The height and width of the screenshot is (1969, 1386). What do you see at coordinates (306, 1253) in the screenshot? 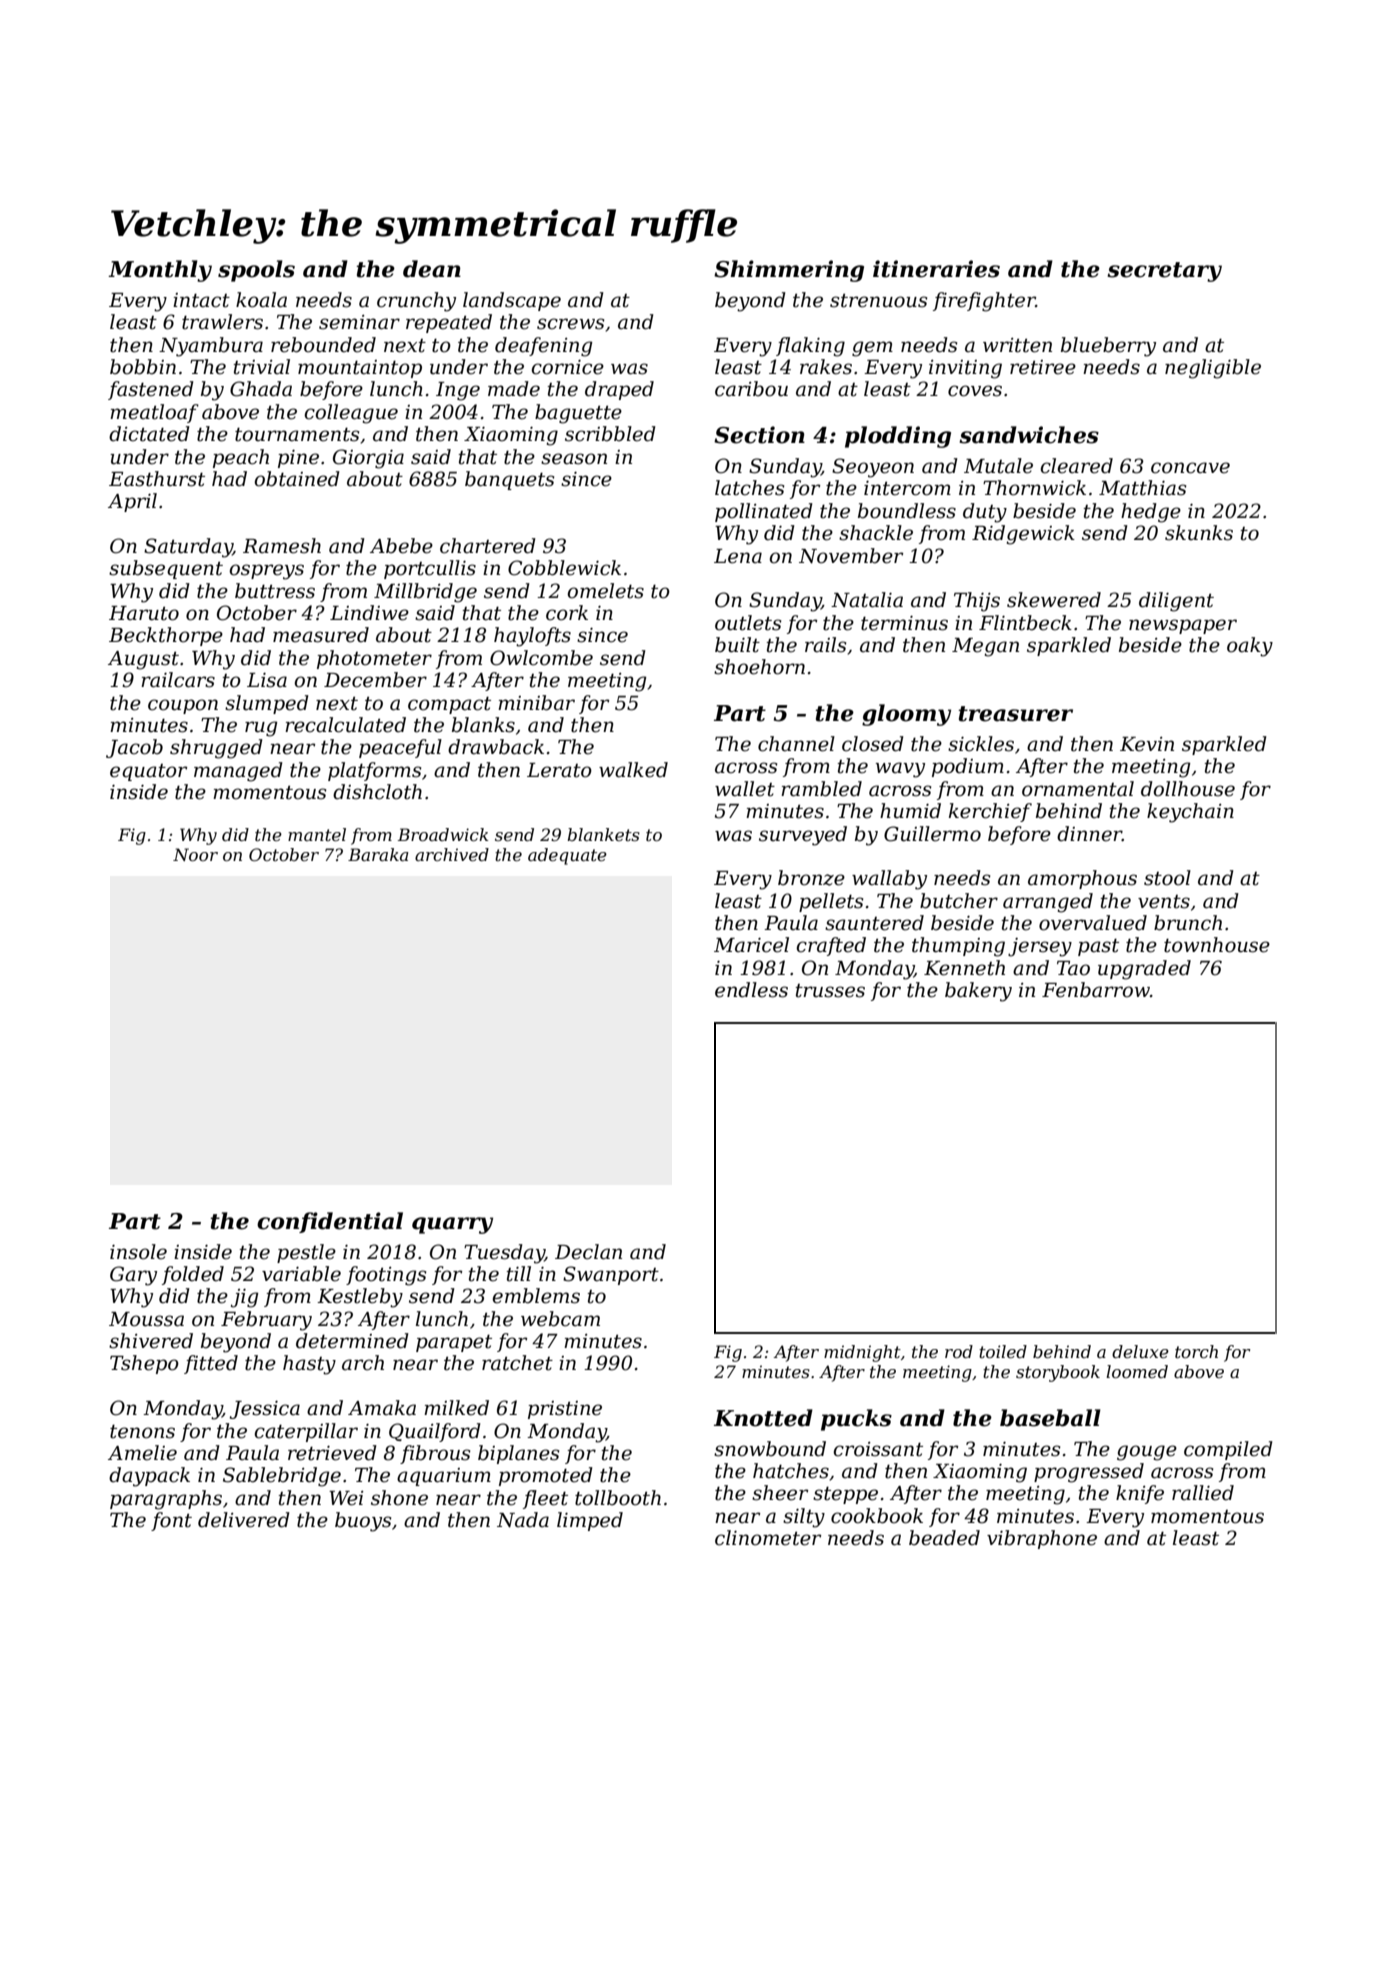
I see `pestle` at bounding box center [306, 1253].
